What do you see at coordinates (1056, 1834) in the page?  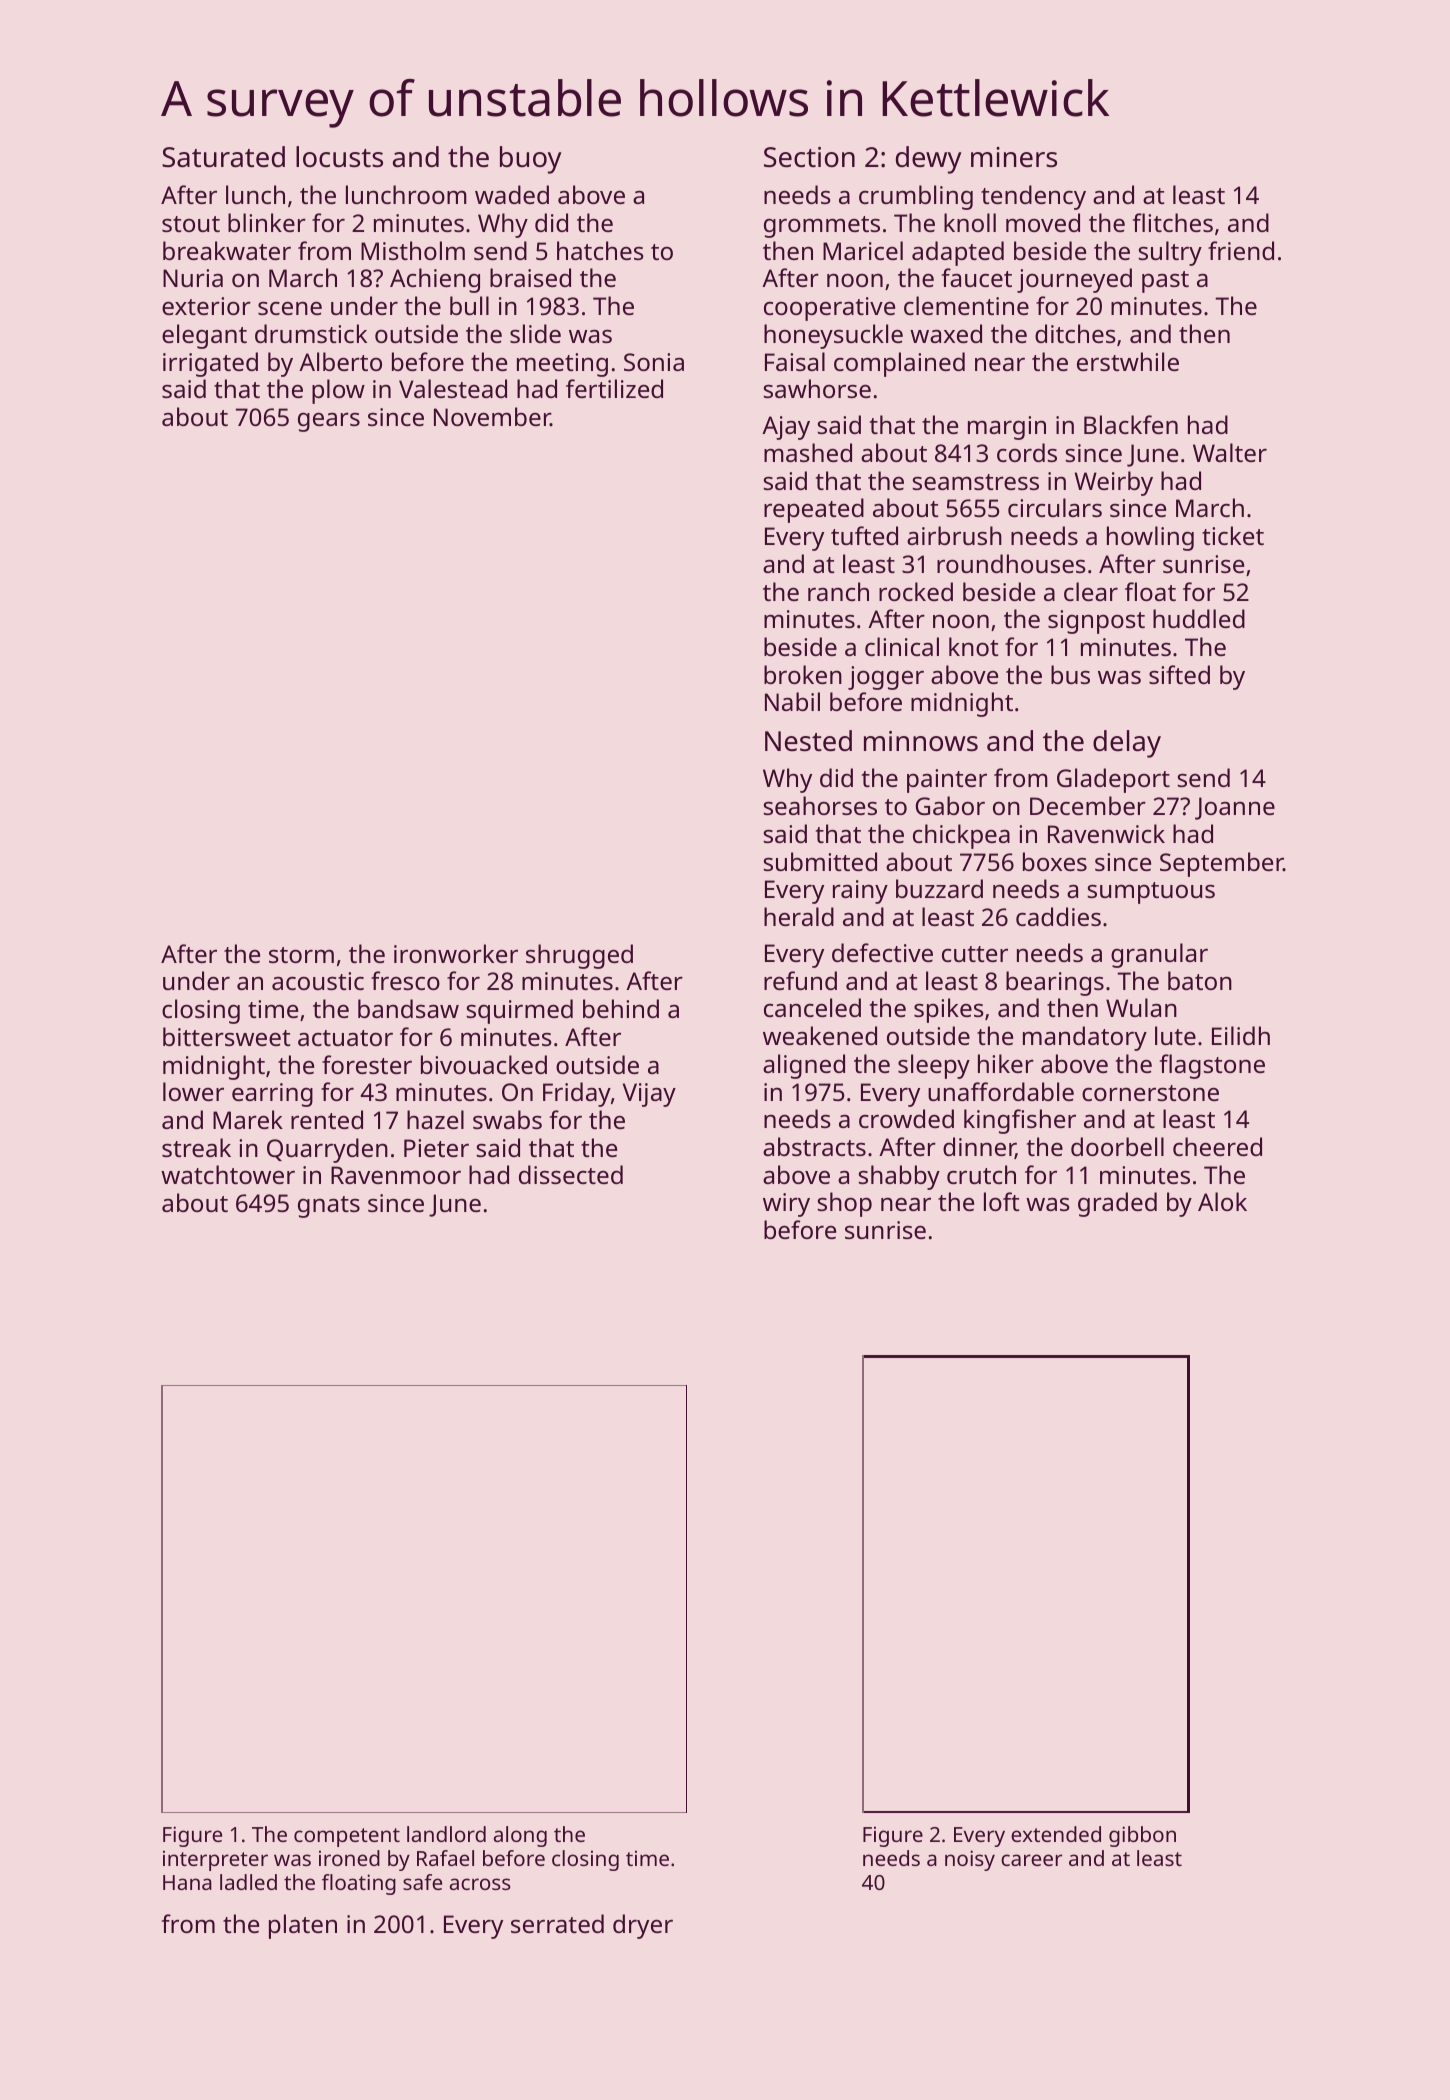 I see `extended` at bounding box center [1056, 1834].
